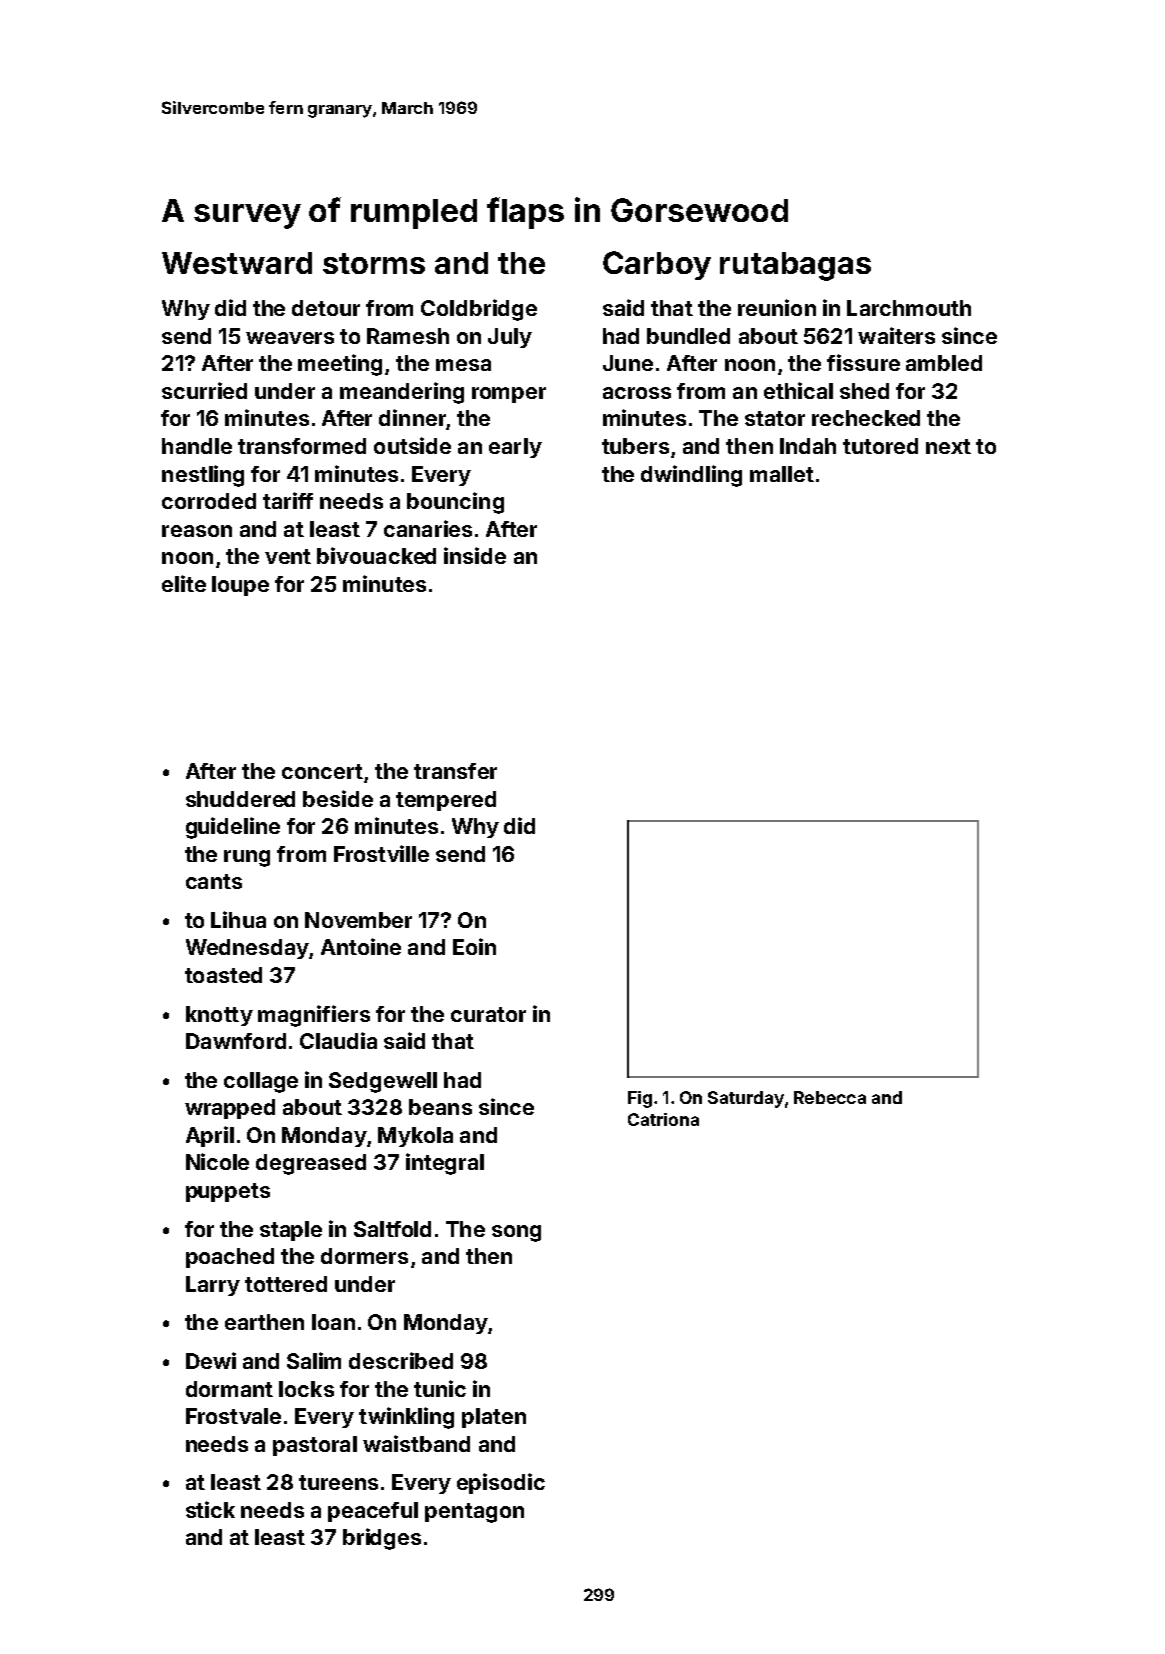 The width and height of the screenshot is (1165, 1654). I want to click on Carboy, so click(657, 265).
